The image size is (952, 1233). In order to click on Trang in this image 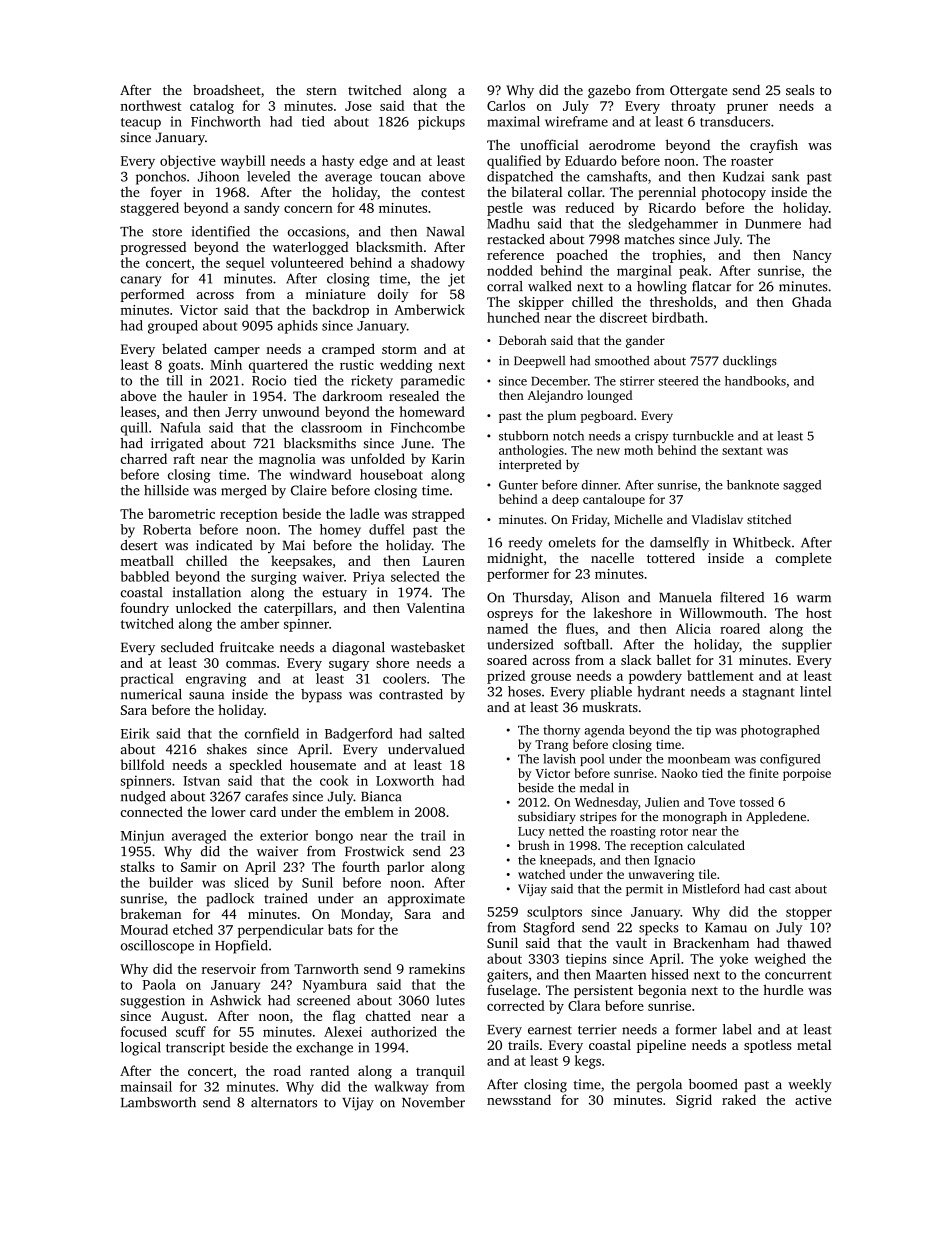, I will do `click(552, 746)`.
